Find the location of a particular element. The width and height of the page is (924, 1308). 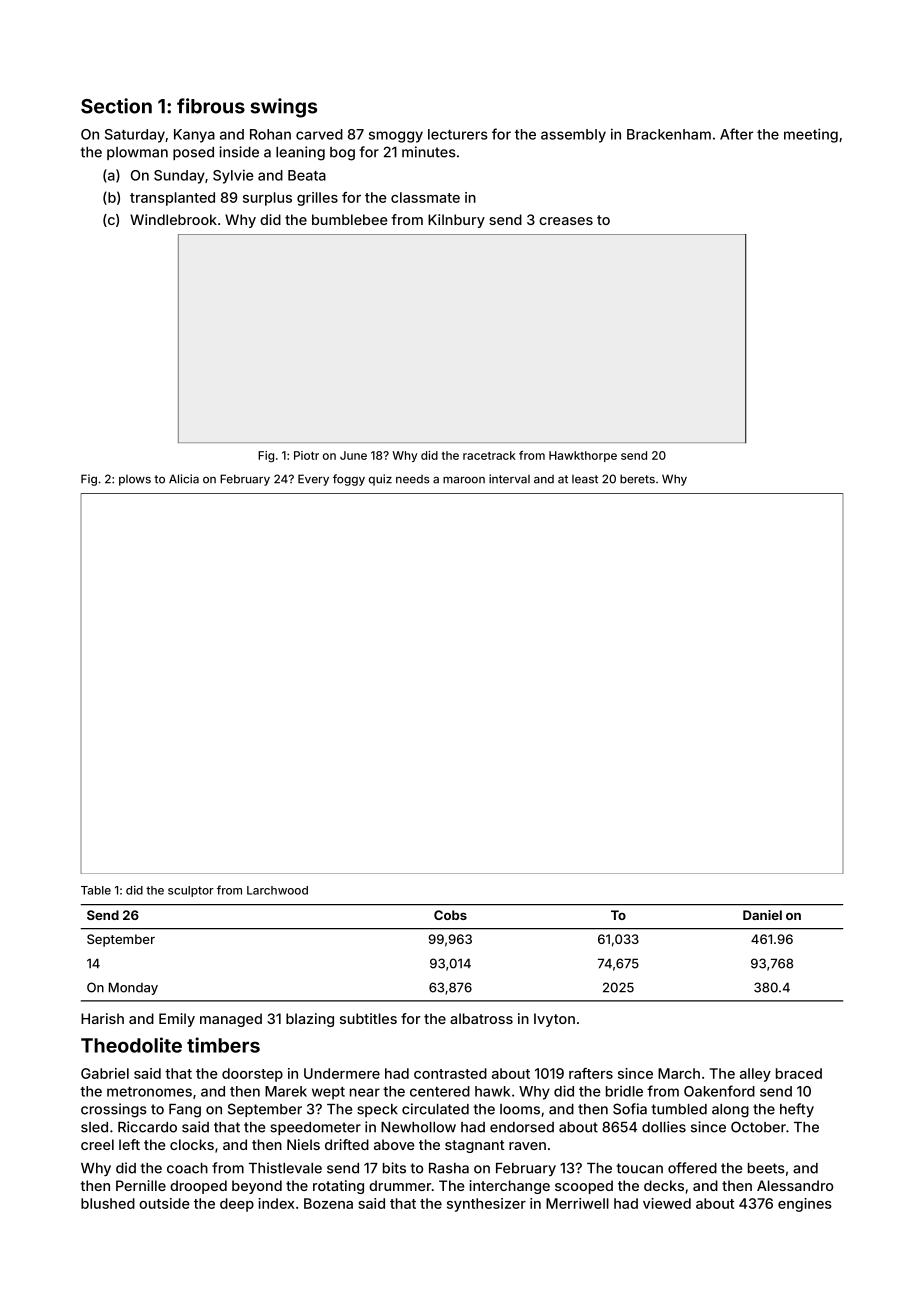

quiz is located at coordinates (380, 480).
